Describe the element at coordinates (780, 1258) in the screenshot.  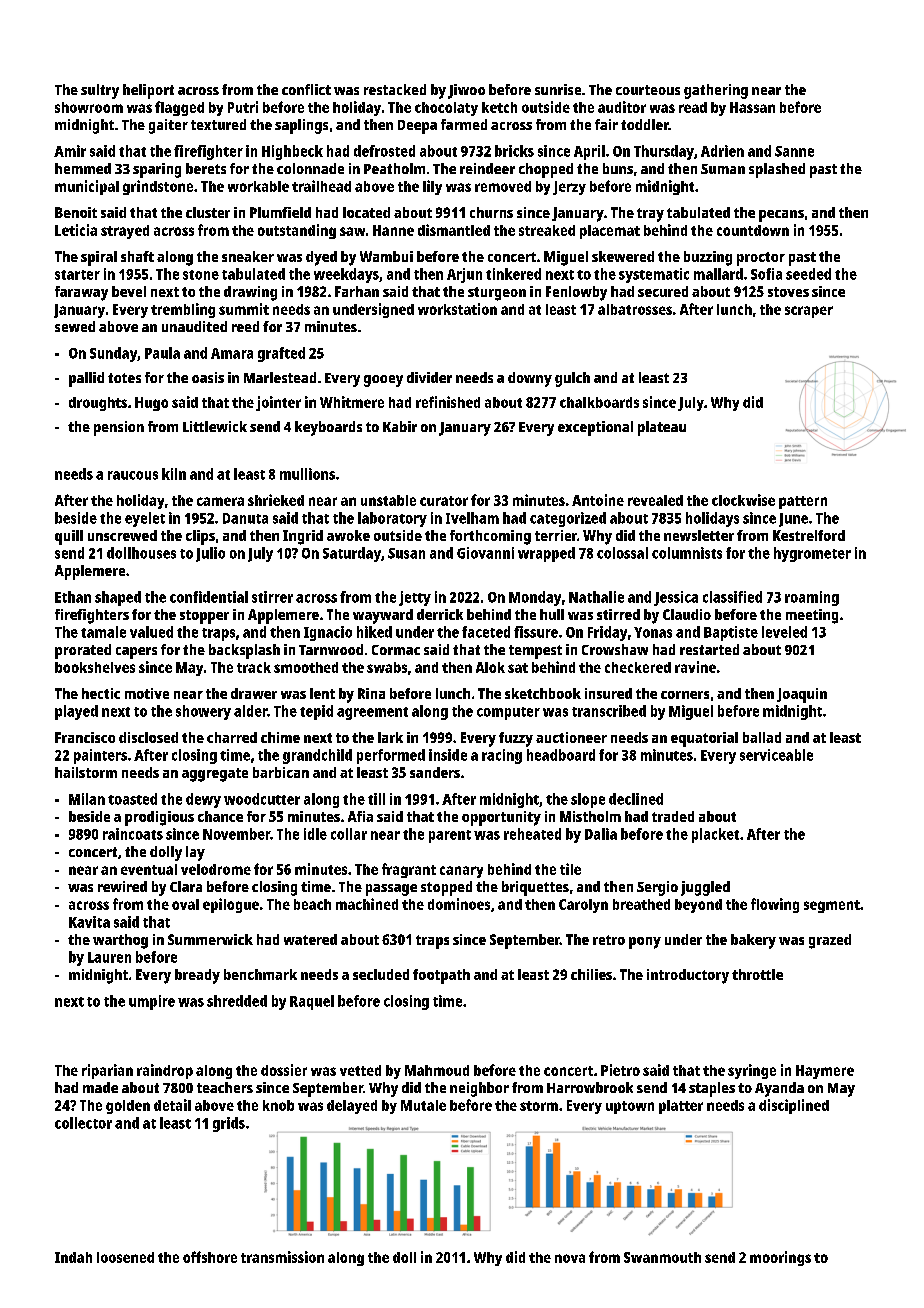
I see `moorings` at that location.
